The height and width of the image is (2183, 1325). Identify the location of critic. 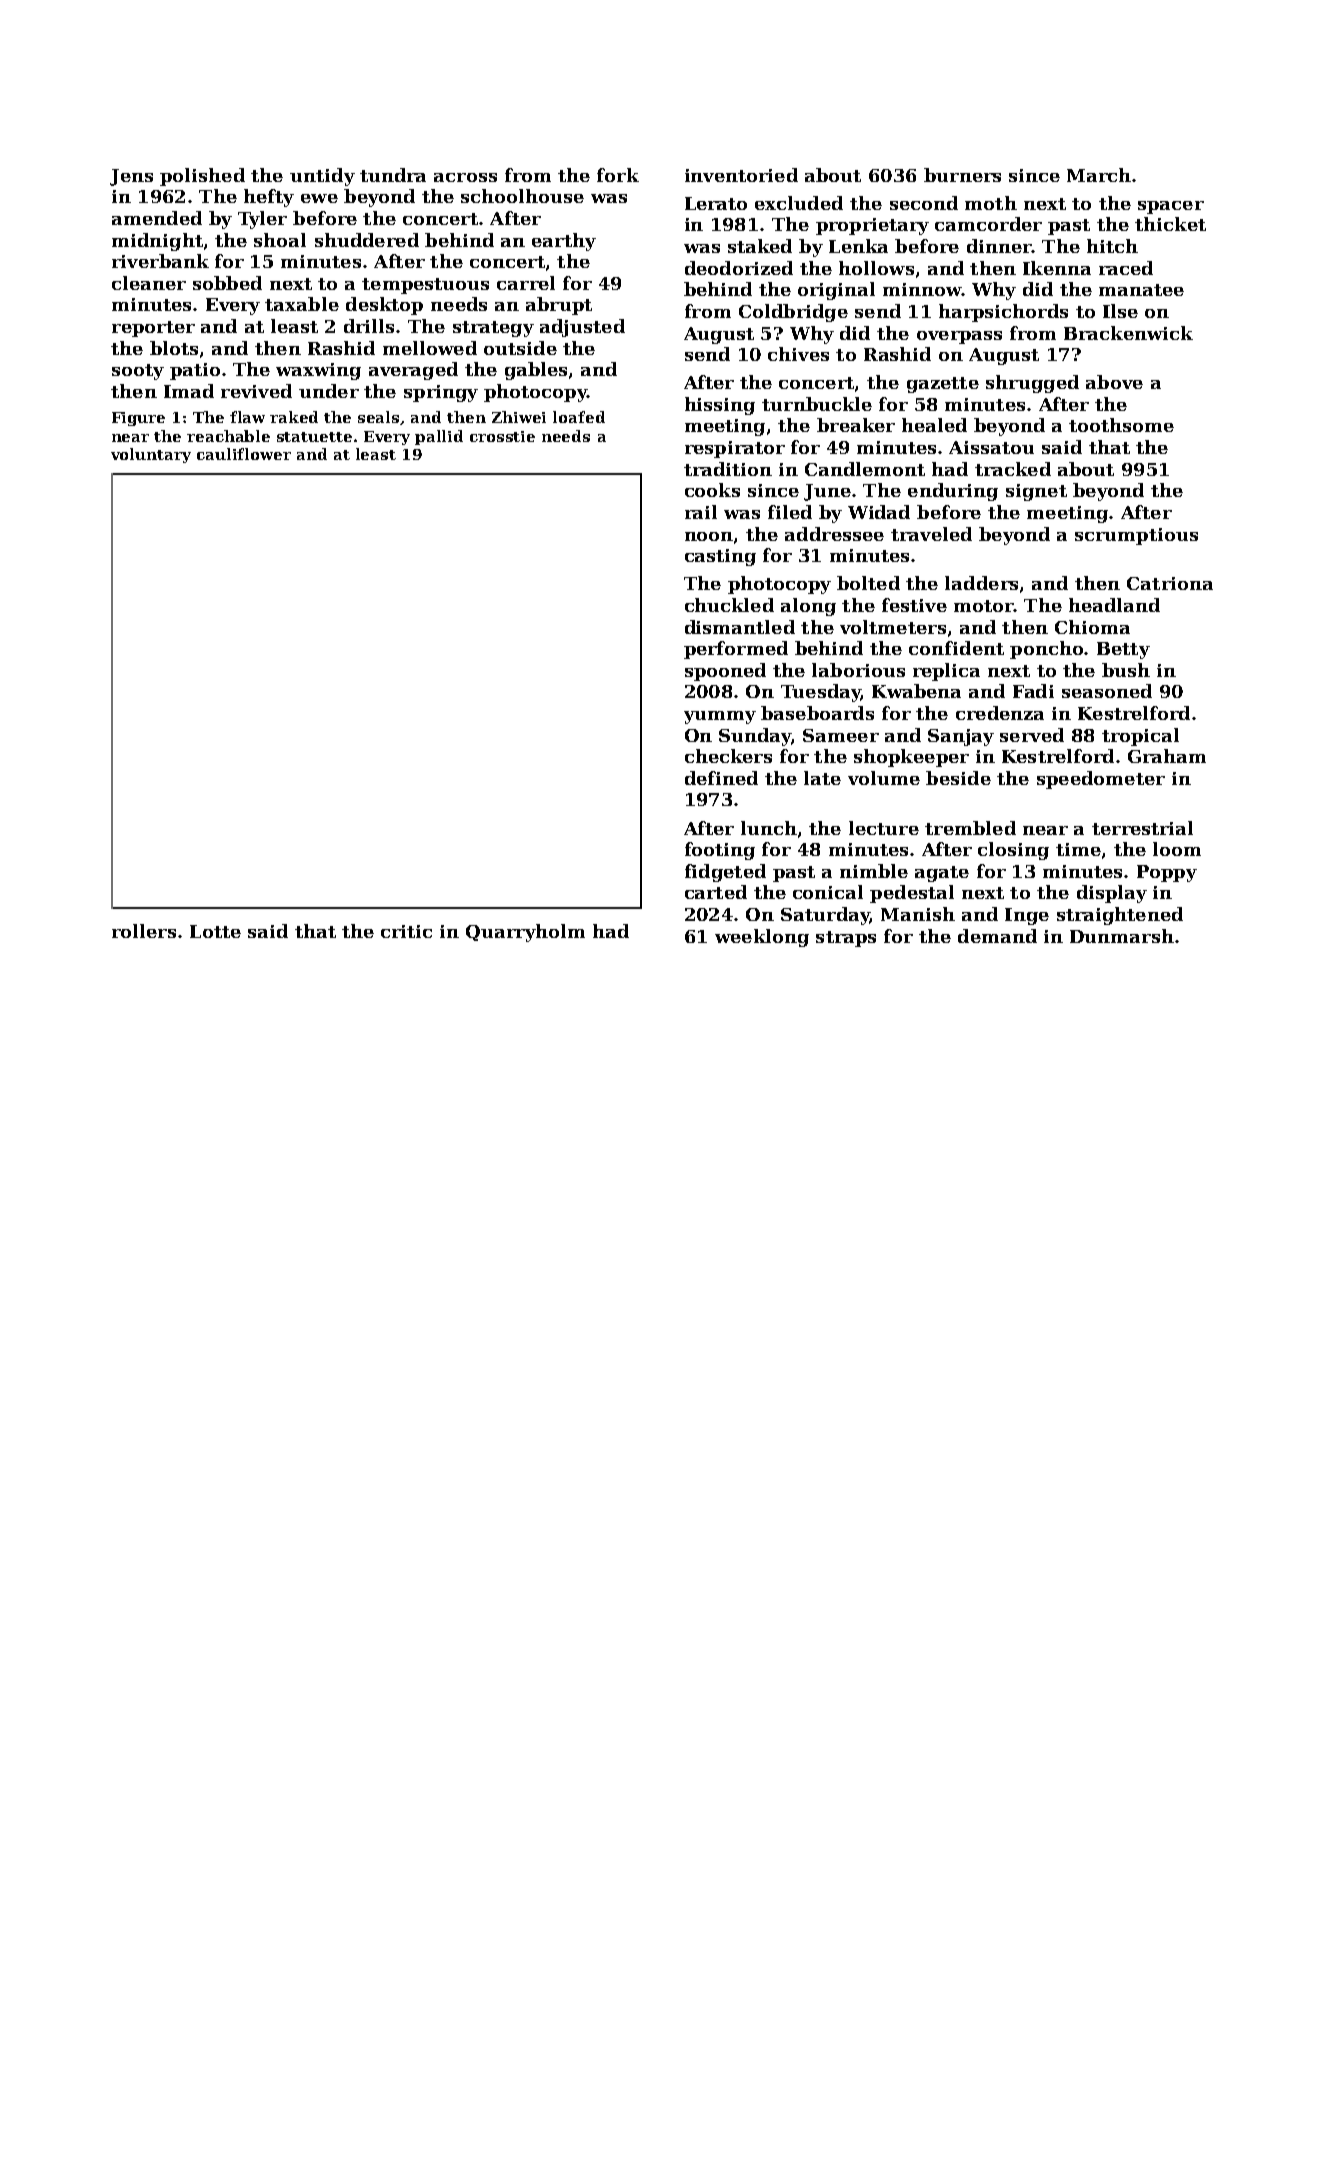
(406, 931).
